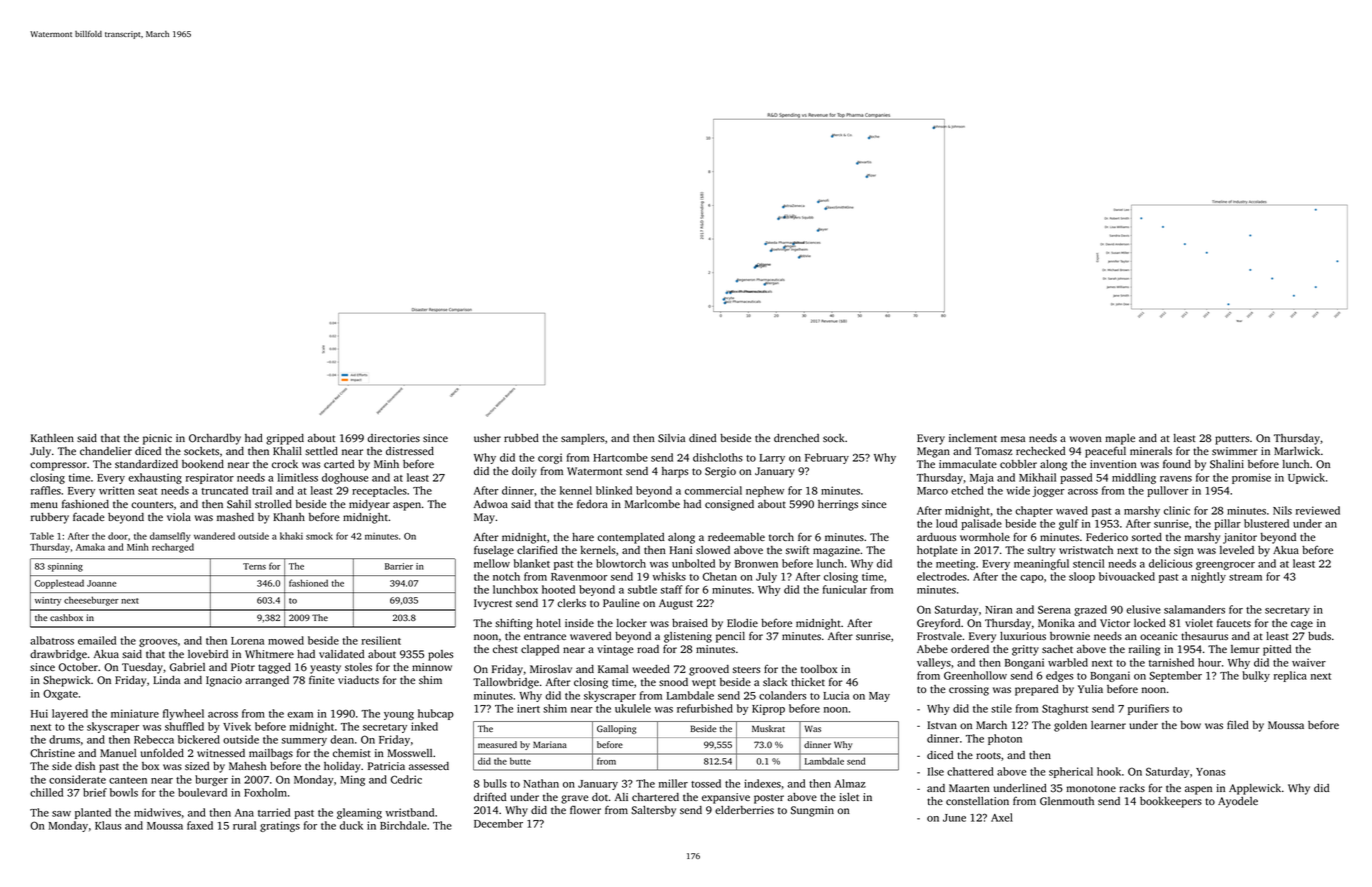 Image resolution: width=1372 pixels, height=887 pixels. What do you see at coordinates (1238, 802) in the image?
I see `Ayodele` at bounding box center [1238, 802].
